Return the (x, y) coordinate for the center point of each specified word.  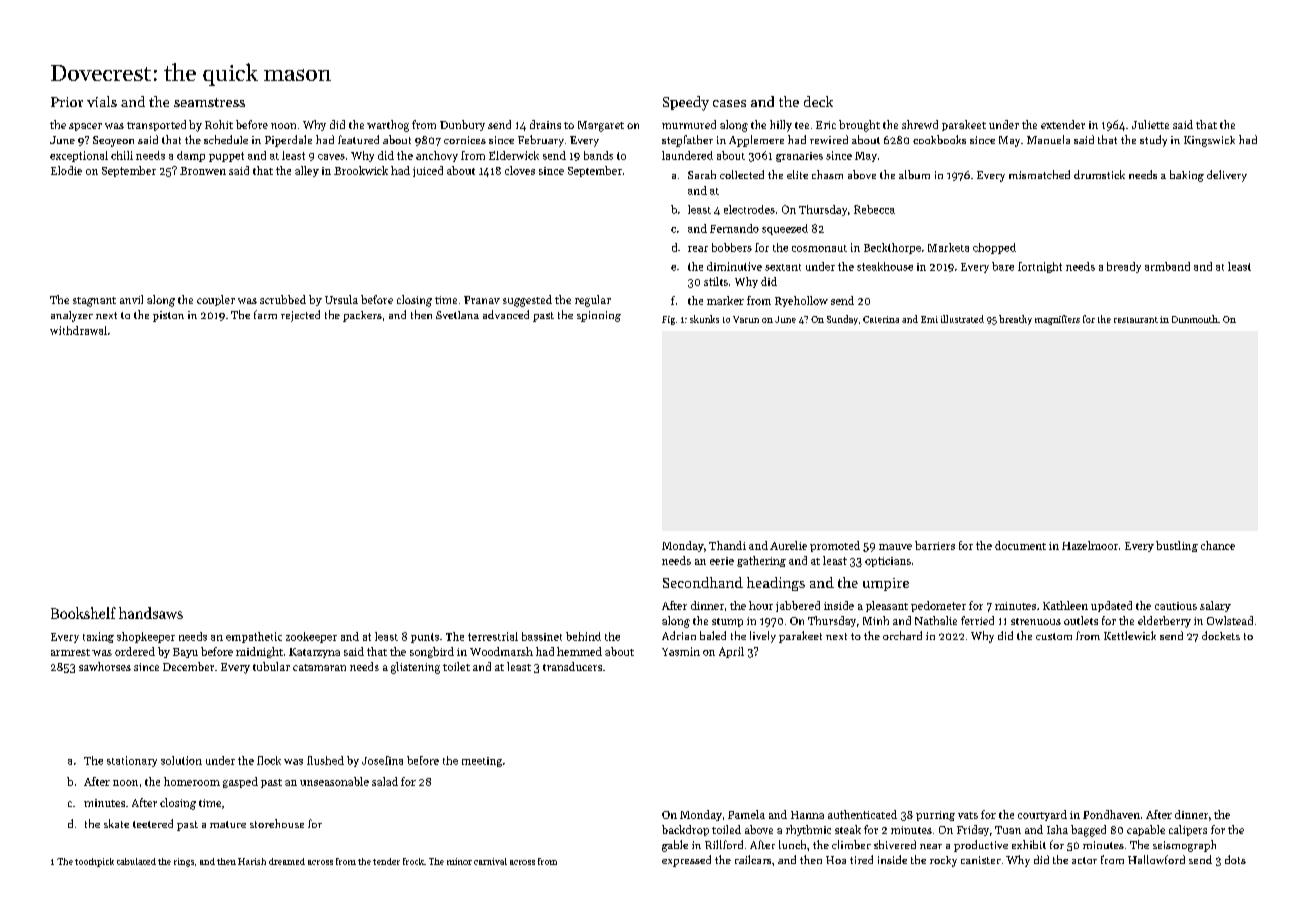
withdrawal (78, 330)
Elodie (66, 170)
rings (184, 862)
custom (1054, 636)
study (1153, 141)
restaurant (1136, 320)
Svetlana (457, 315)
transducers (572, 666)
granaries (799, 157)
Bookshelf (83, 613)
